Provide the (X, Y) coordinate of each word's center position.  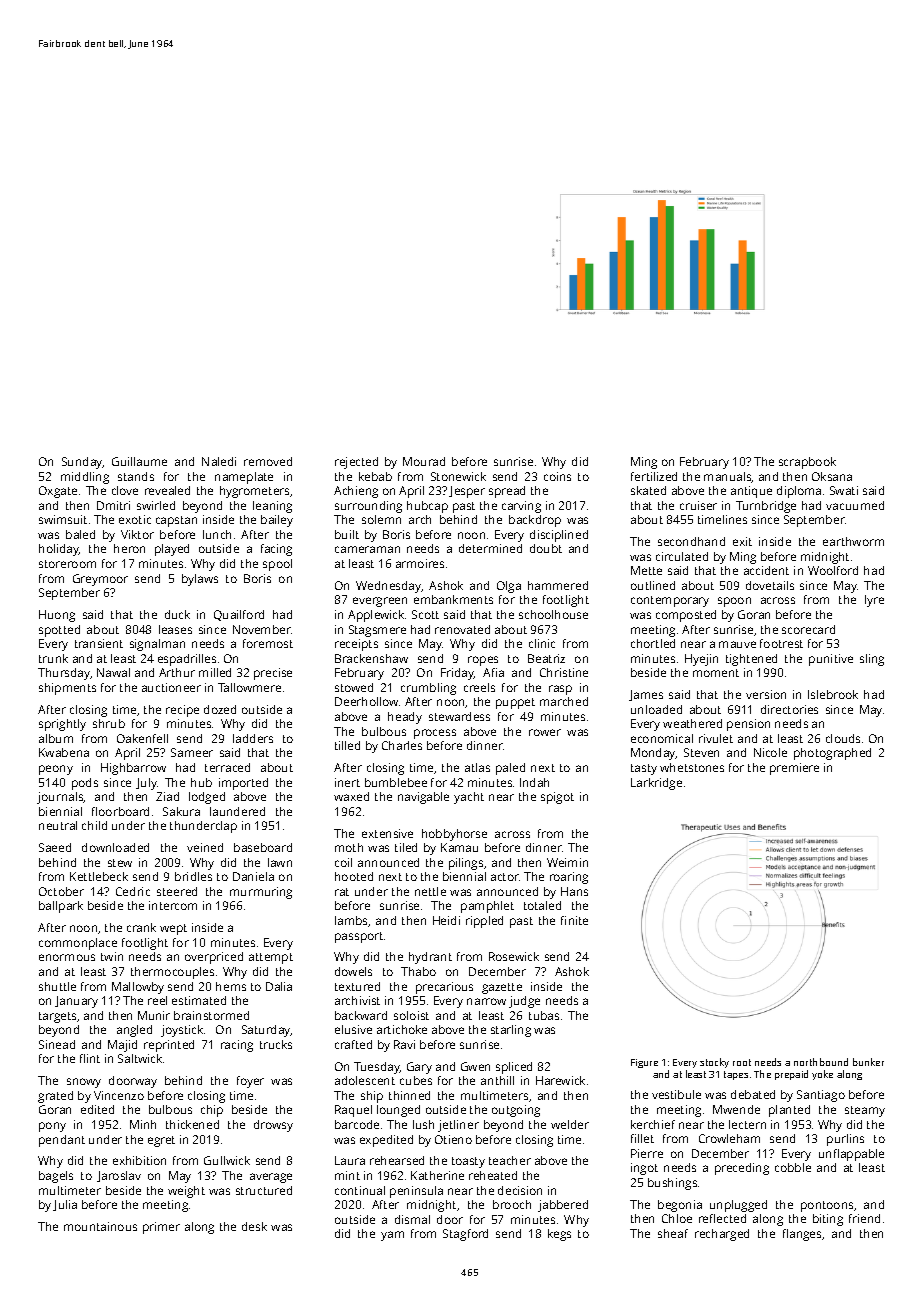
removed (268, 461)
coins (557, 476)
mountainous (100, 1226)
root (742, 1062)
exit (742, 541)
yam (392, 1236)
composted (686, 616)
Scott (425, 614)
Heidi (446, 920)
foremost (268, 643)
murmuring (261, 893)
